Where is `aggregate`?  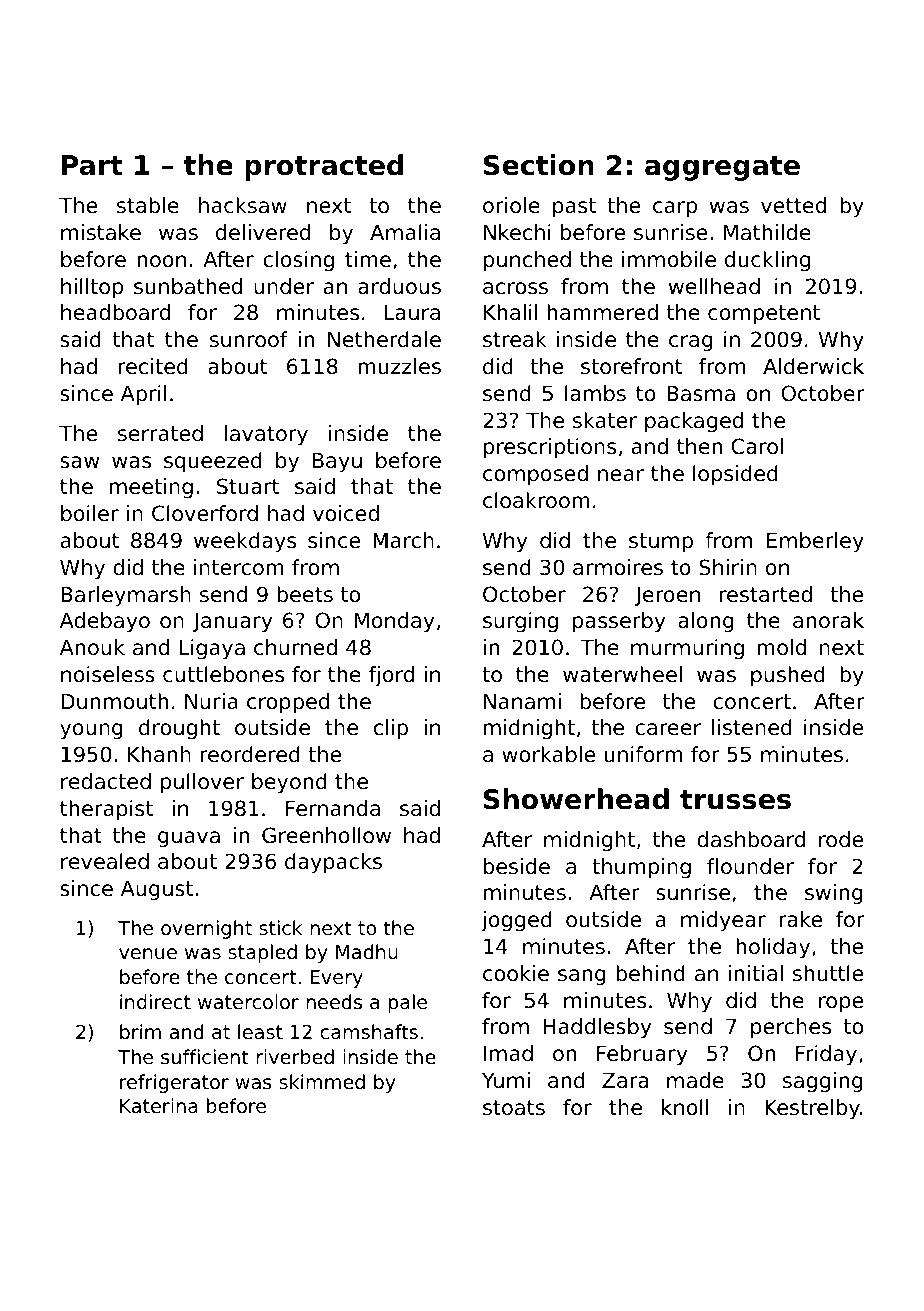 aggregate is located at coordinates (722, 168).
